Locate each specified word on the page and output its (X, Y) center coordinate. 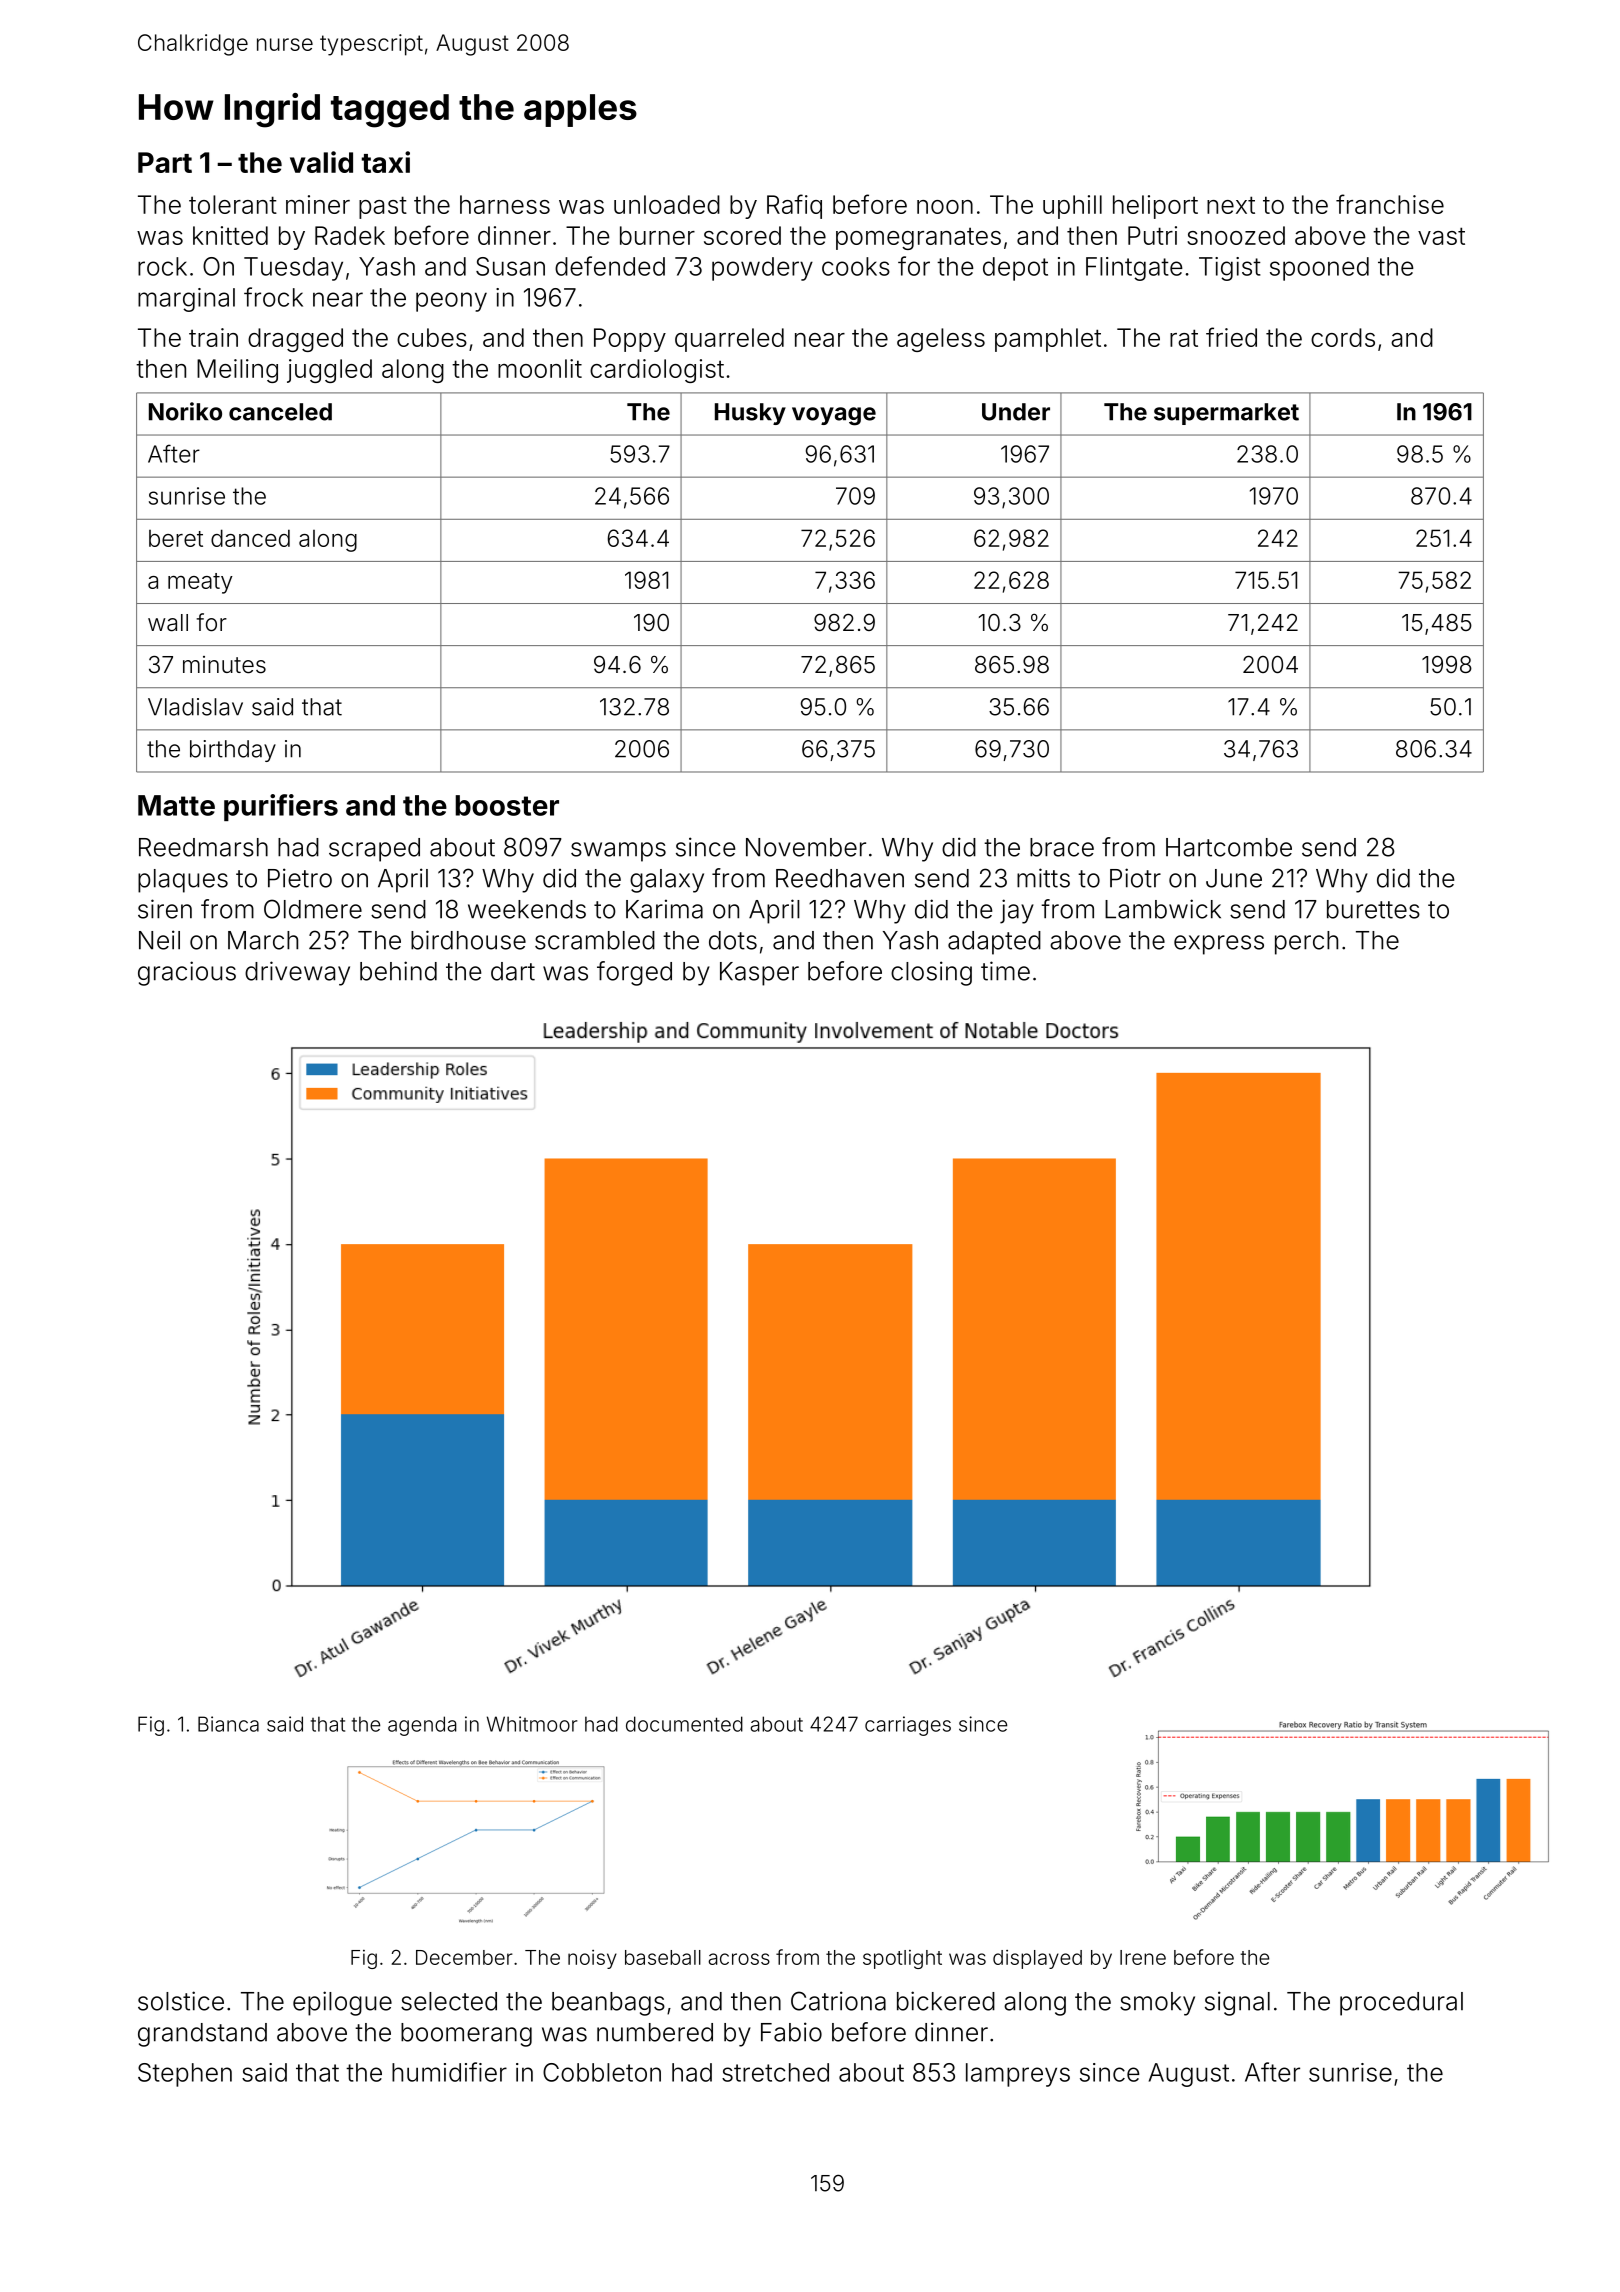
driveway (297, 973)
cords (1343, 337)
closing (931, 973)
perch (1306, 943)
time (1005, 971)
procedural (1401, 2004)
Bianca (228, 1724)
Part (165, 162)
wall (168, 623)
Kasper (759, 974)
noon (945, 207)
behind (398, 971)
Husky (750, 414)
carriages (908, 1726)
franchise (1390, 204)
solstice (181, 2001)
